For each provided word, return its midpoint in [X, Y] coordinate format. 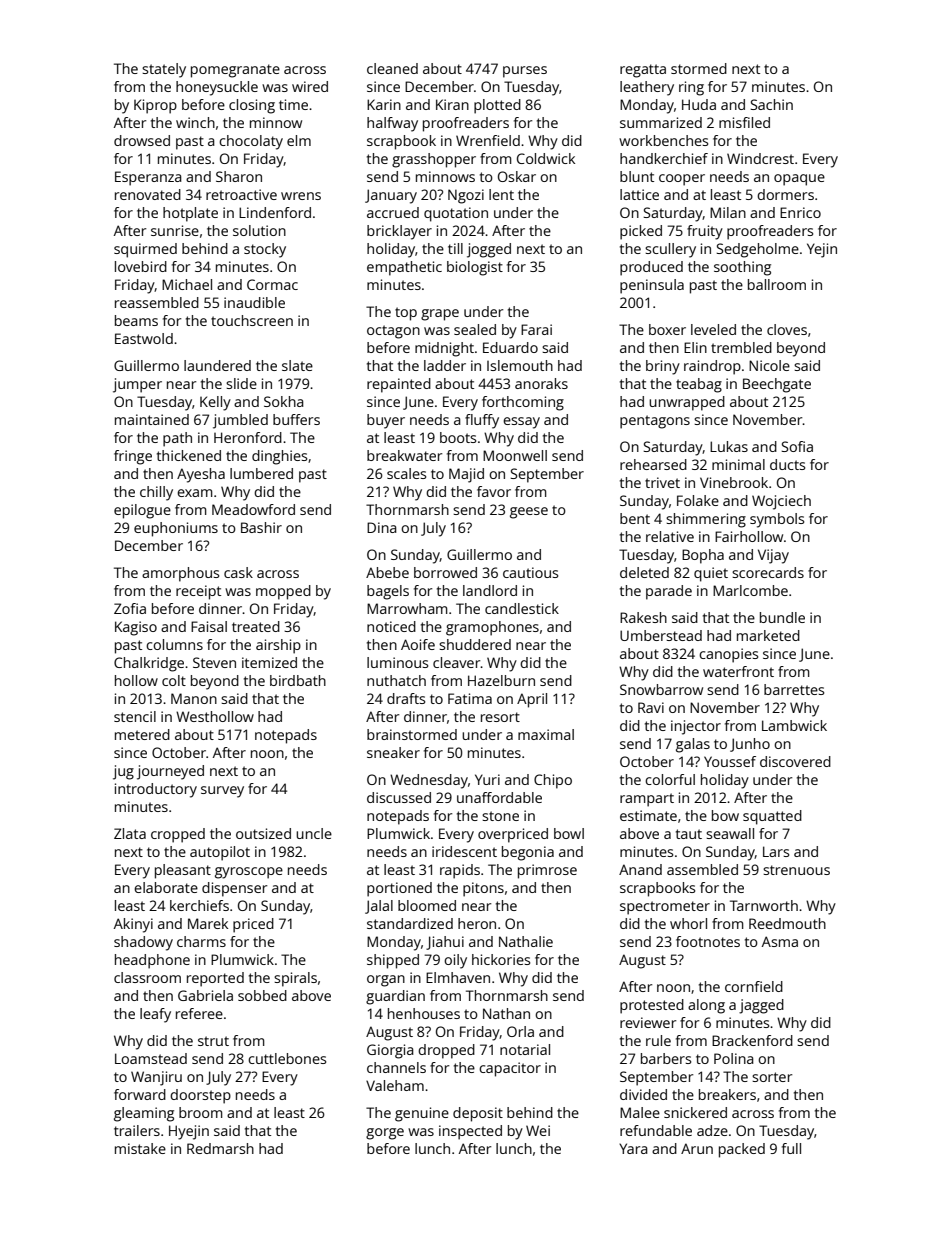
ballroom [777, 284]
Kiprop [155, 106]
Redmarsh [220, 1148]
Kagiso [136, 628]
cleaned [392, 68]
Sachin [771, 104]
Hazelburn [501, 680]
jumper [137, 385]
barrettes [794, 689]
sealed [475, 329]
